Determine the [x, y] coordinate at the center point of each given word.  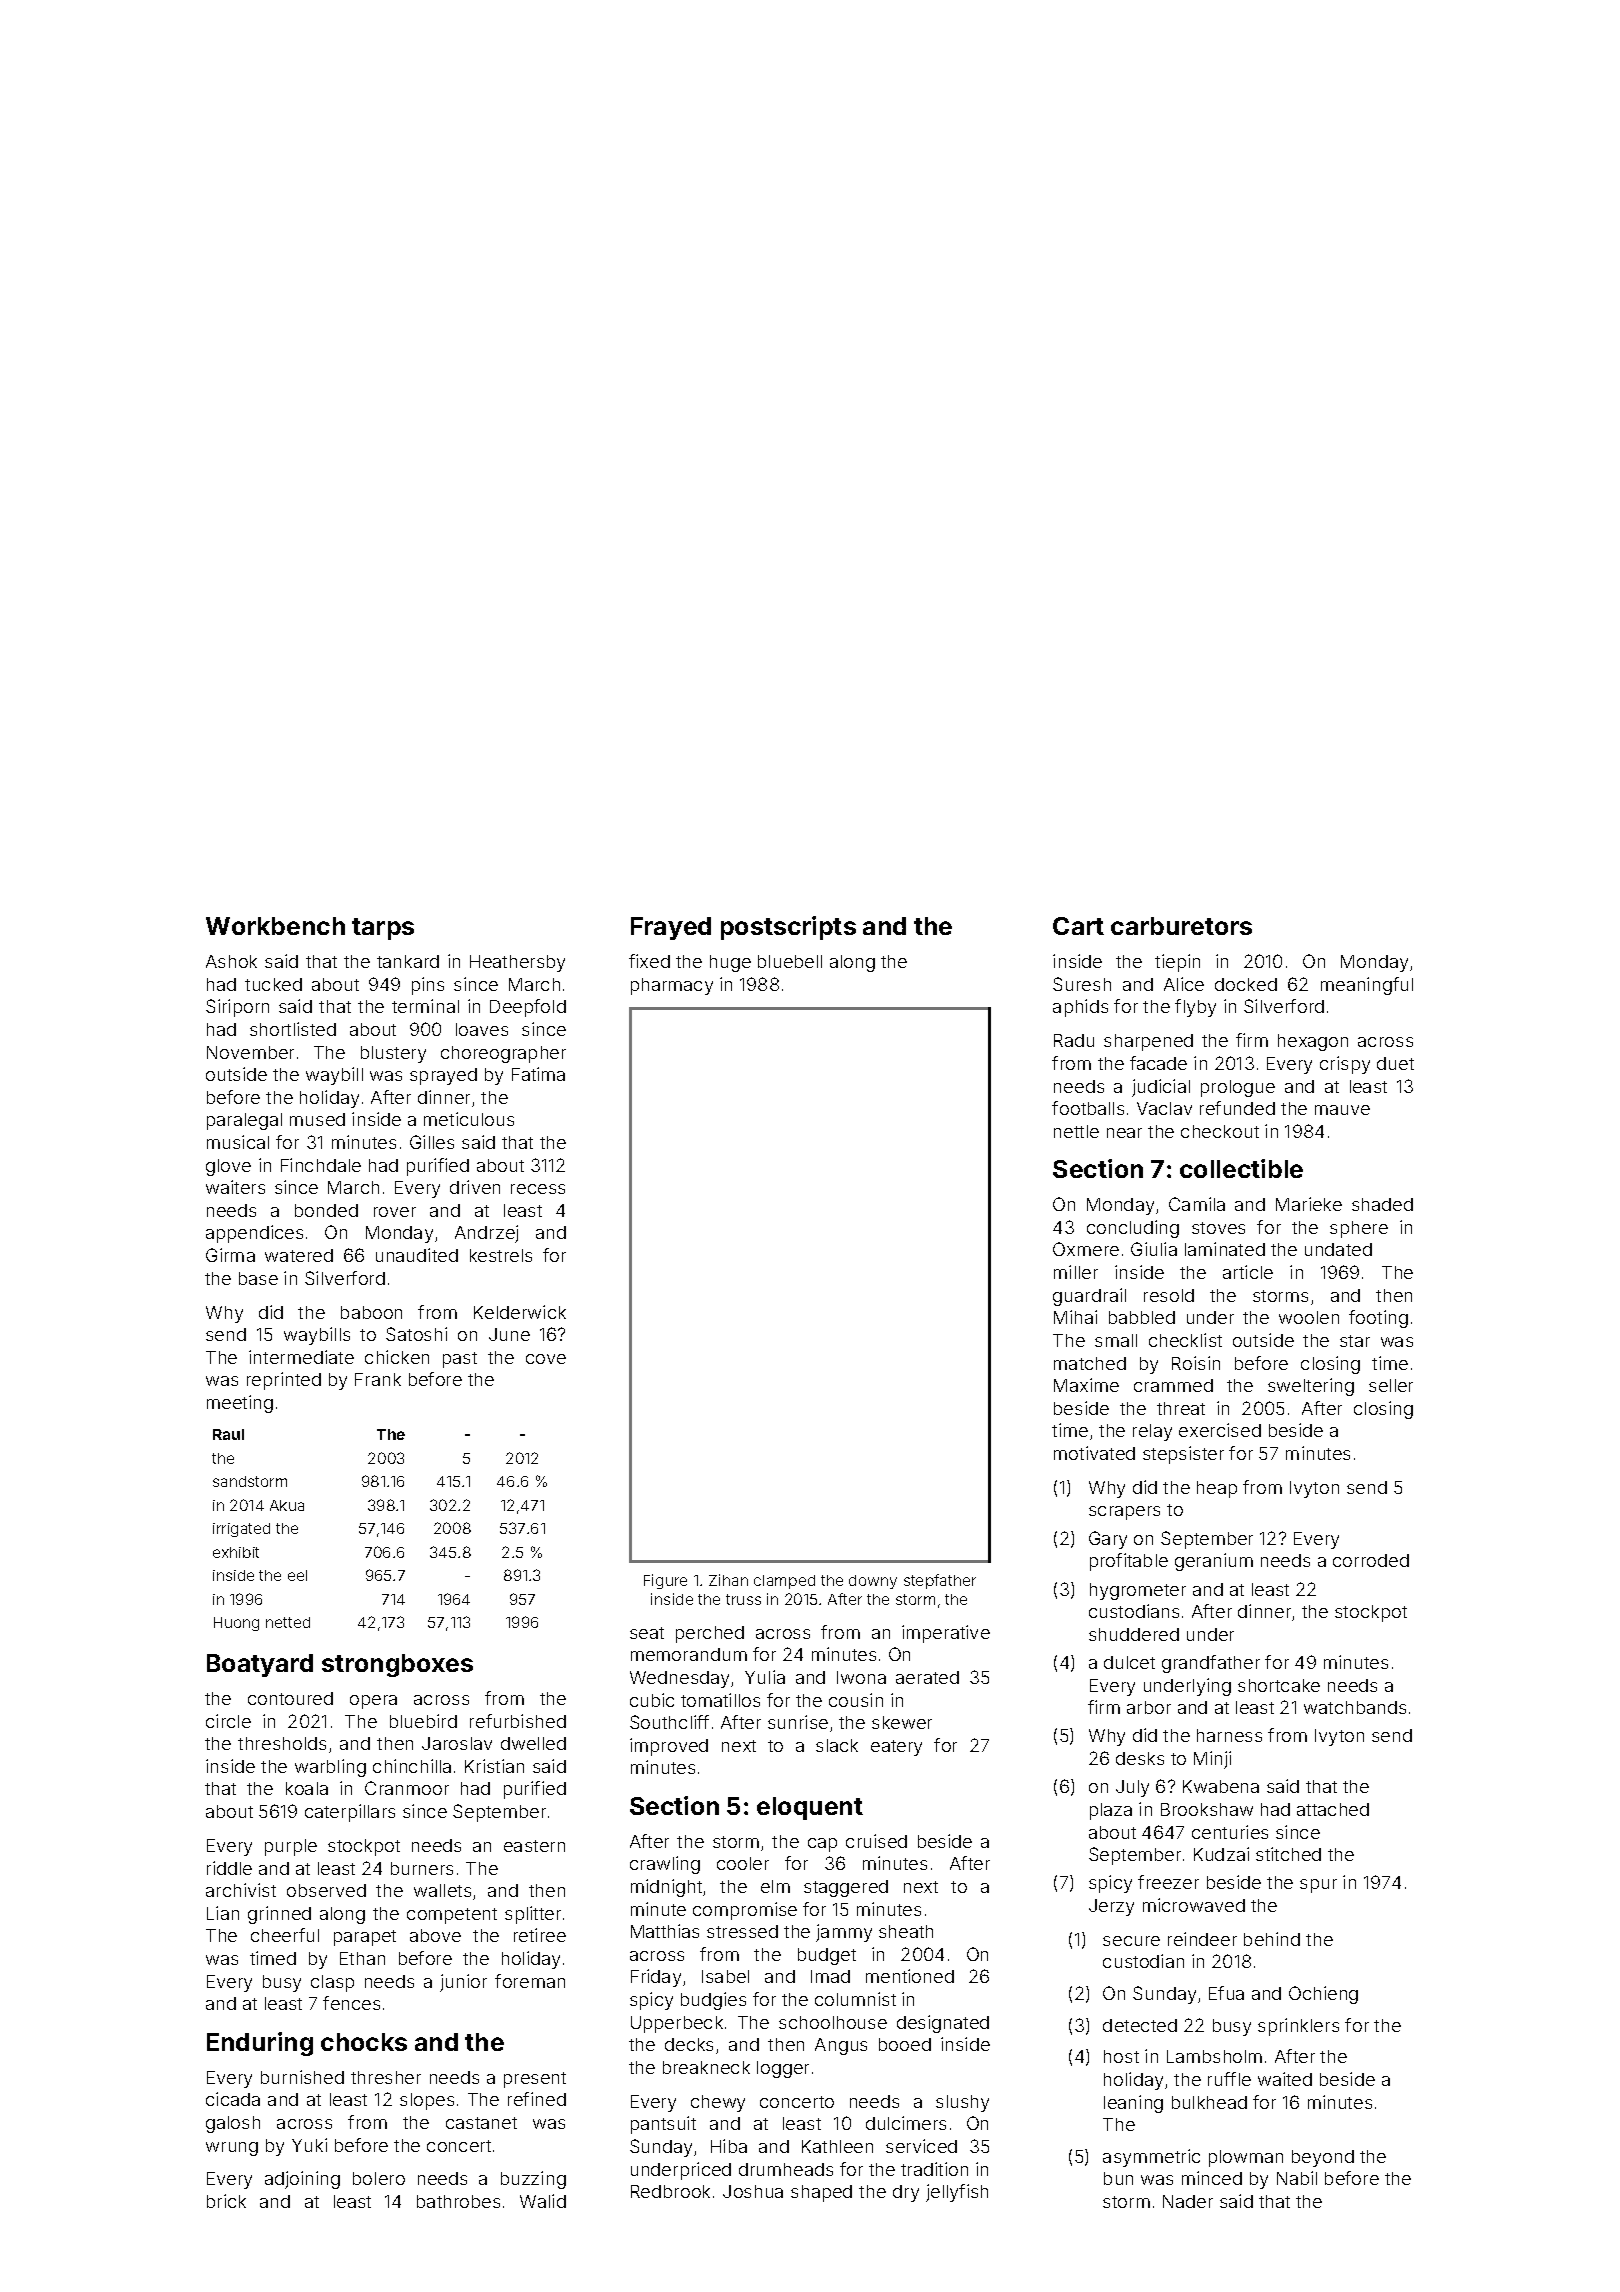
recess [538, 1189]
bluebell [790, 961]
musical [238, 1142]
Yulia [765, 1677]
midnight [666, 1888]
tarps [383, 929]
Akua [287, 1505]
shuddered [1134, 1634]
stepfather [940, 1581]
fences [351, 2003]
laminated [1225, 1249]
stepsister [1183, 1455]
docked [1246, 984]
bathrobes [458, 2201]
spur [1318, 1886]
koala [307, 1788]
